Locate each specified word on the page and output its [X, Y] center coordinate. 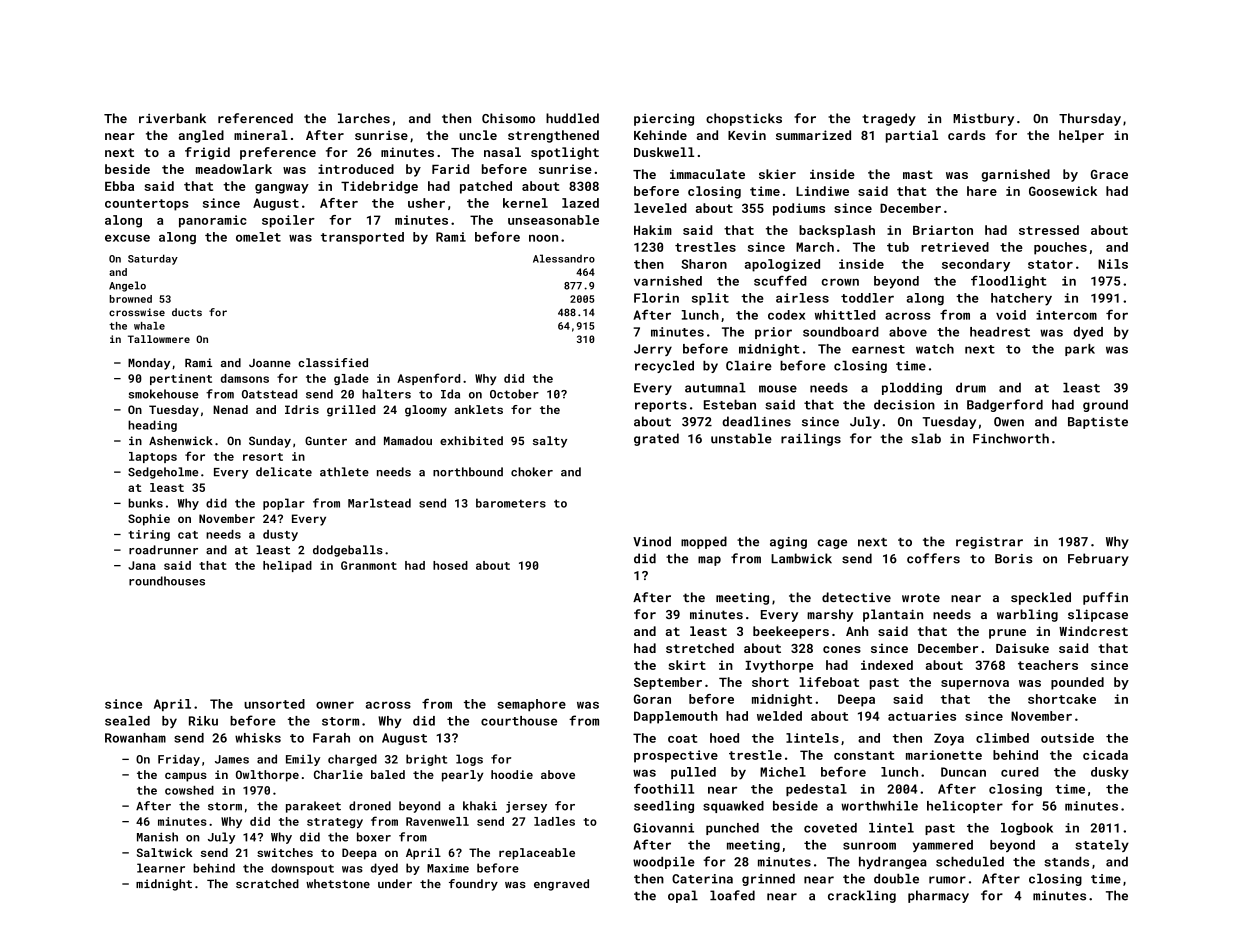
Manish [157, 837]
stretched [700, 648]
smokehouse [163, 394]
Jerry [653, 350]
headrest [1000, 332]
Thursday [1090, 119]
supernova [975, 685]
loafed [732, 895]
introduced [356, 169]
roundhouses [167, 581]
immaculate [707, 174]
